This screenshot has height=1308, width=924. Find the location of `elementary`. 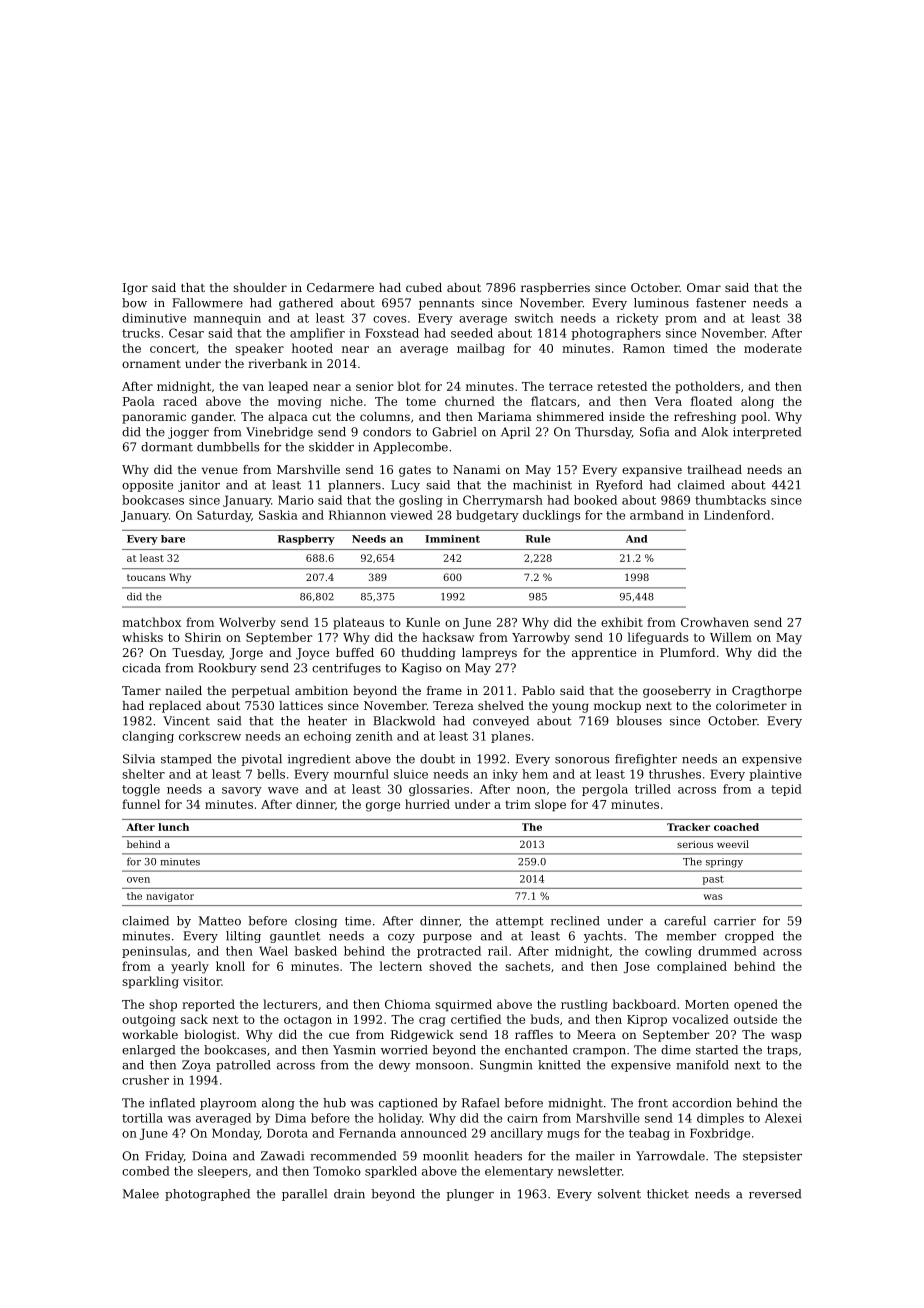

elementary is located at coordinates (519, 1172).
